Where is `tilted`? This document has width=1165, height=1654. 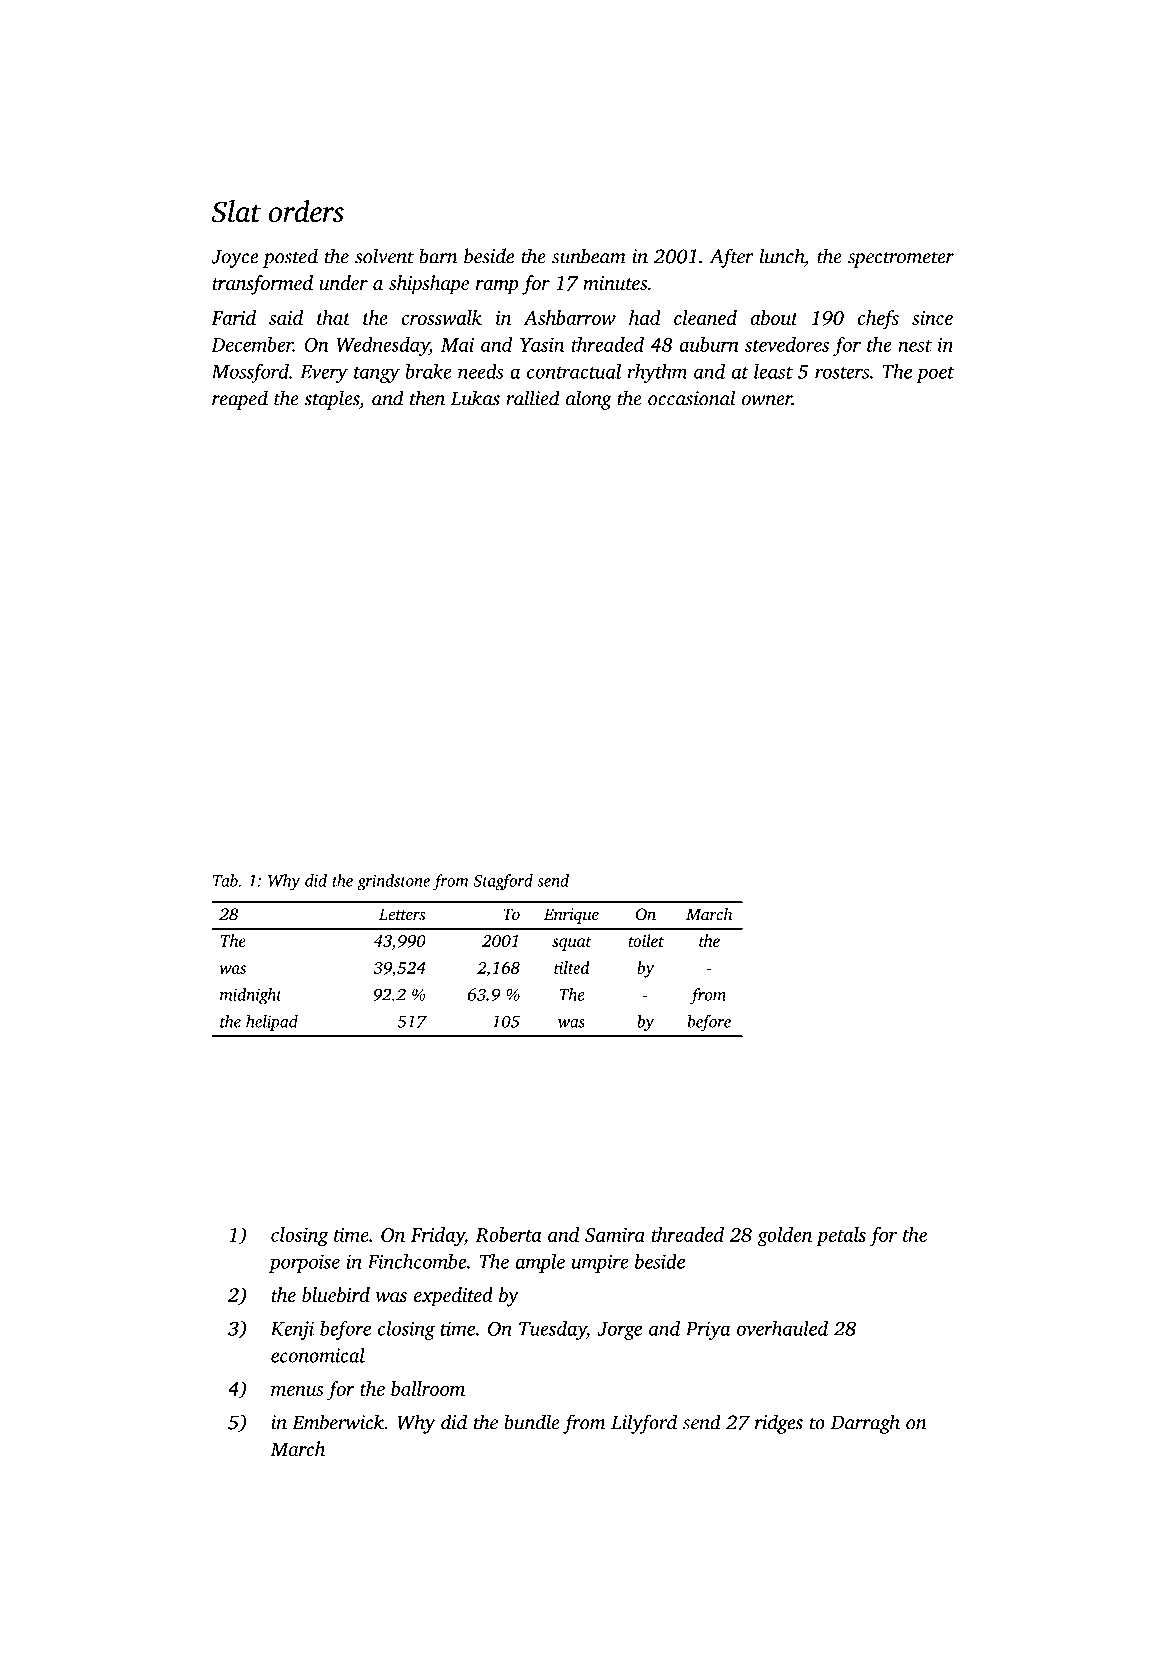
tilted is located at coordinates (572, 967).
